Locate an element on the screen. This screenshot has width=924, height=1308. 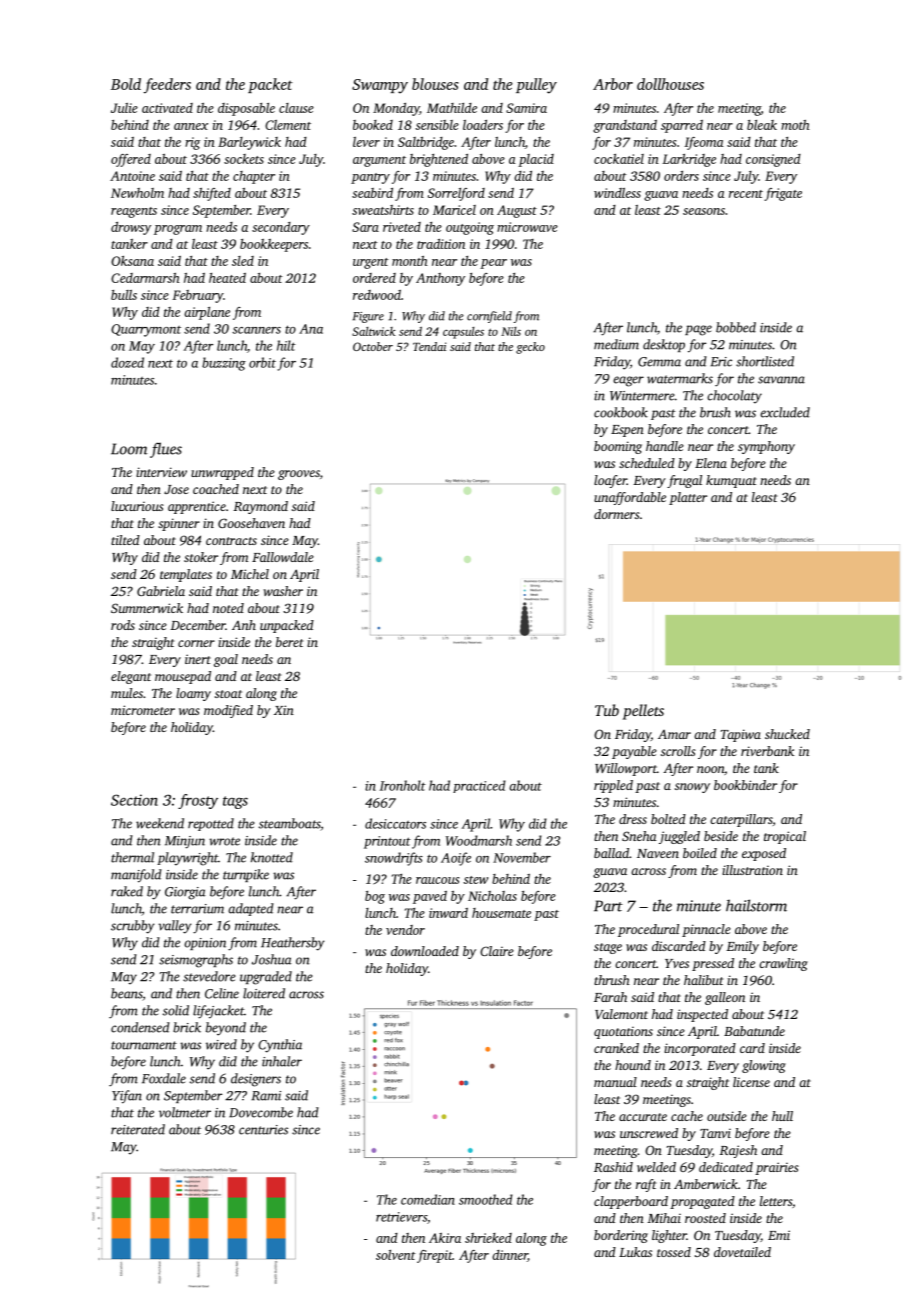
dollhouses is located at coordinates (670, 84).
